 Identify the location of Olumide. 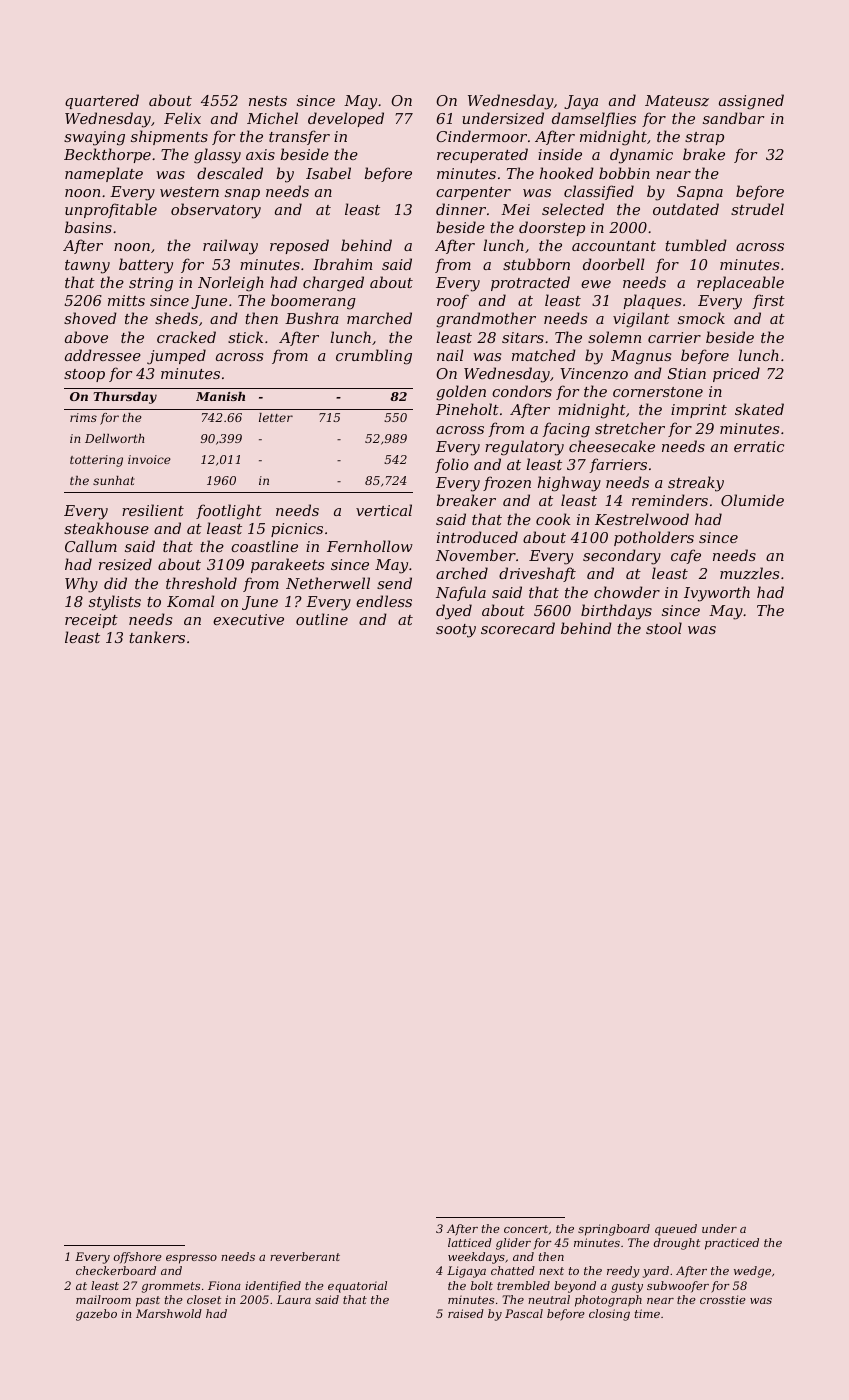
(752, 500).
